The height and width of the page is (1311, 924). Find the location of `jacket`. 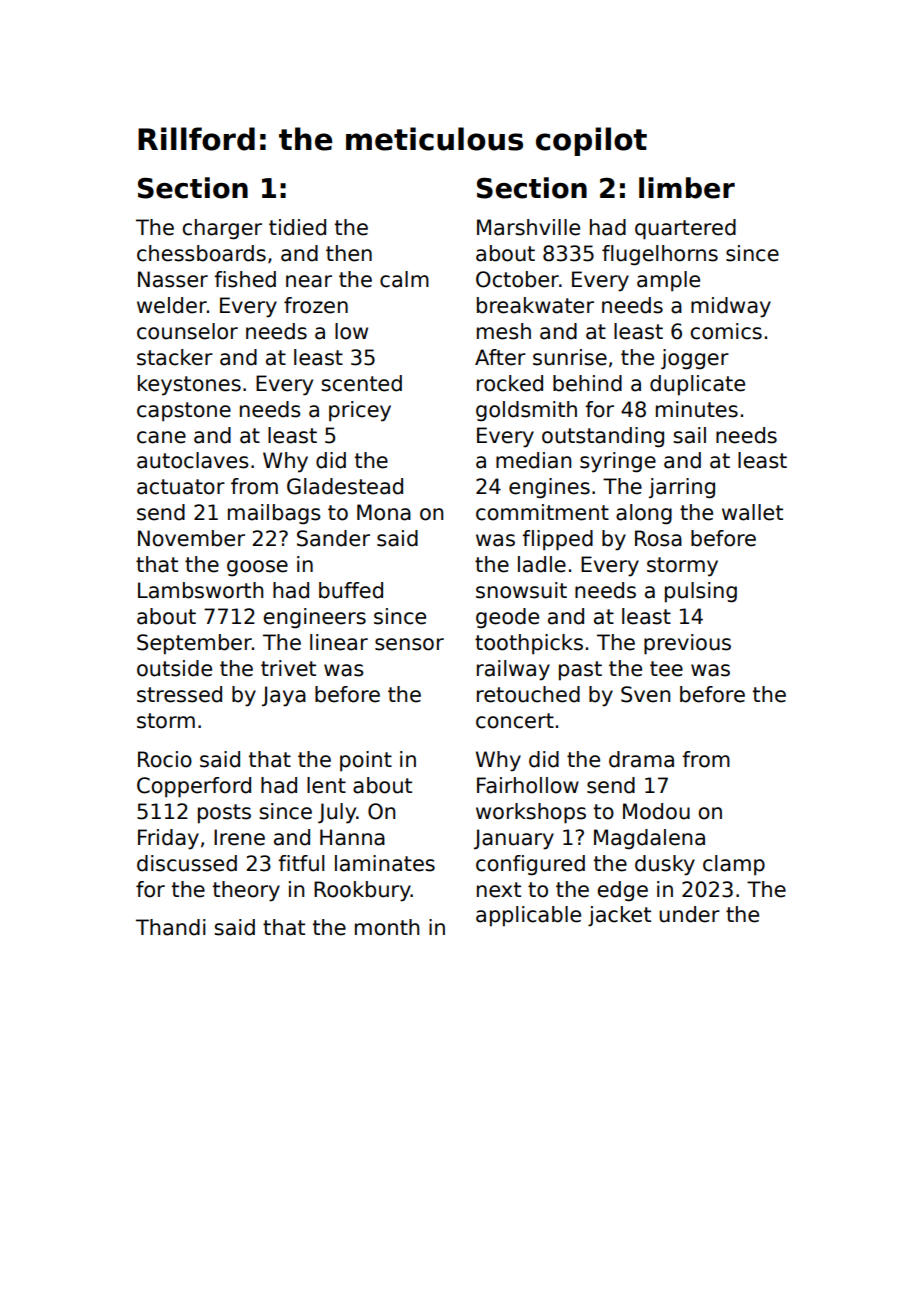

jacket is located at coordinates (619, 916).
